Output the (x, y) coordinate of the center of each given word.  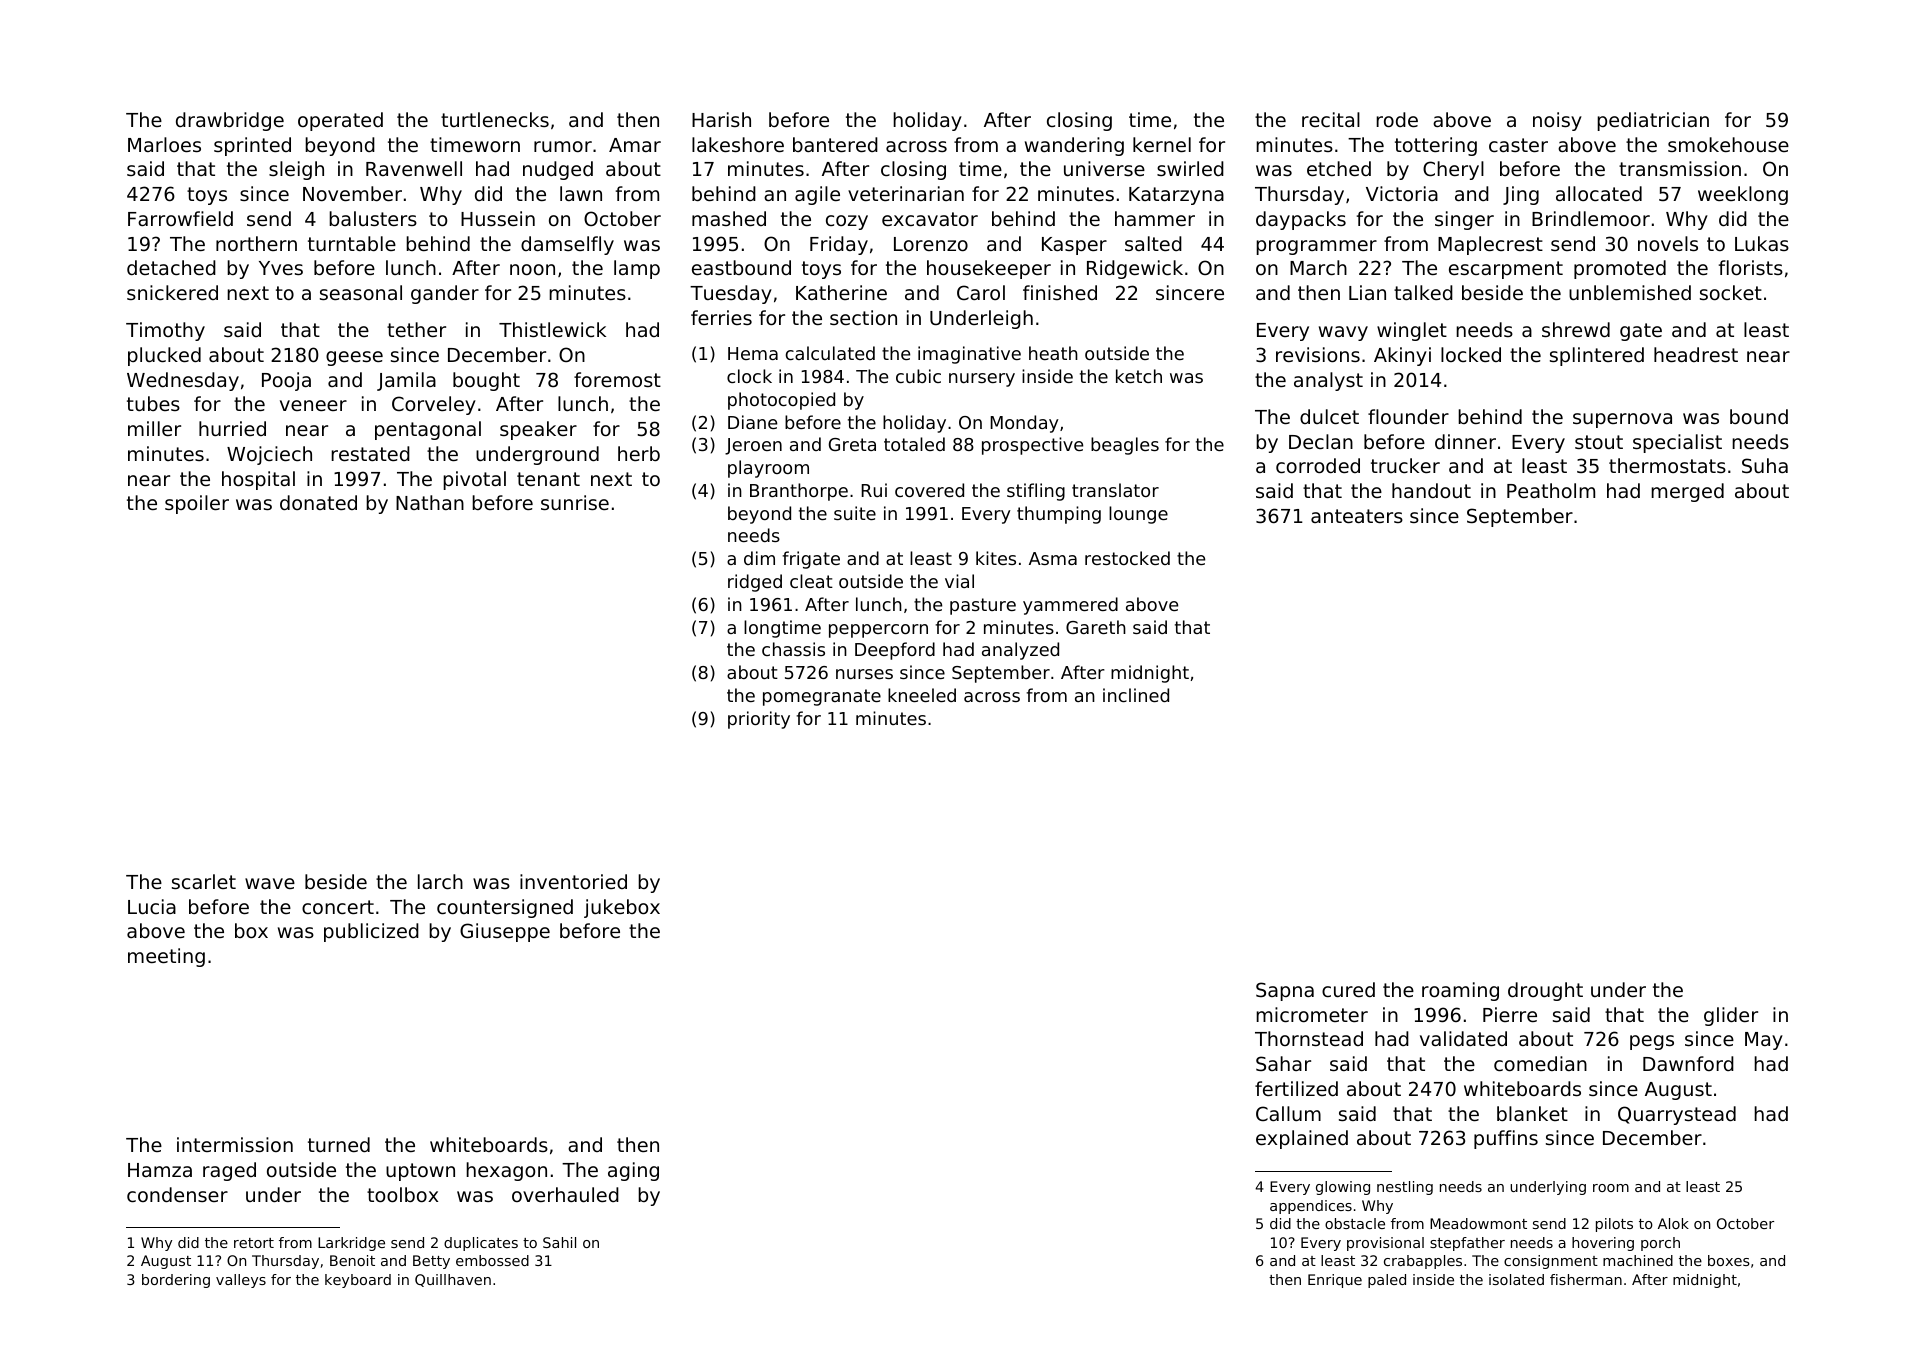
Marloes (164, 144)
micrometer (1312, 1014)
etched (1339, 168)
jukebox (622, 908)
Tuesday (731, 294)
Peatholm (1551, 490)
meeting (166, 957)
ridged (755, 583)
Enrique (1335, 1281)
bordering (176, 1281)
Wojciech (269, 455)
